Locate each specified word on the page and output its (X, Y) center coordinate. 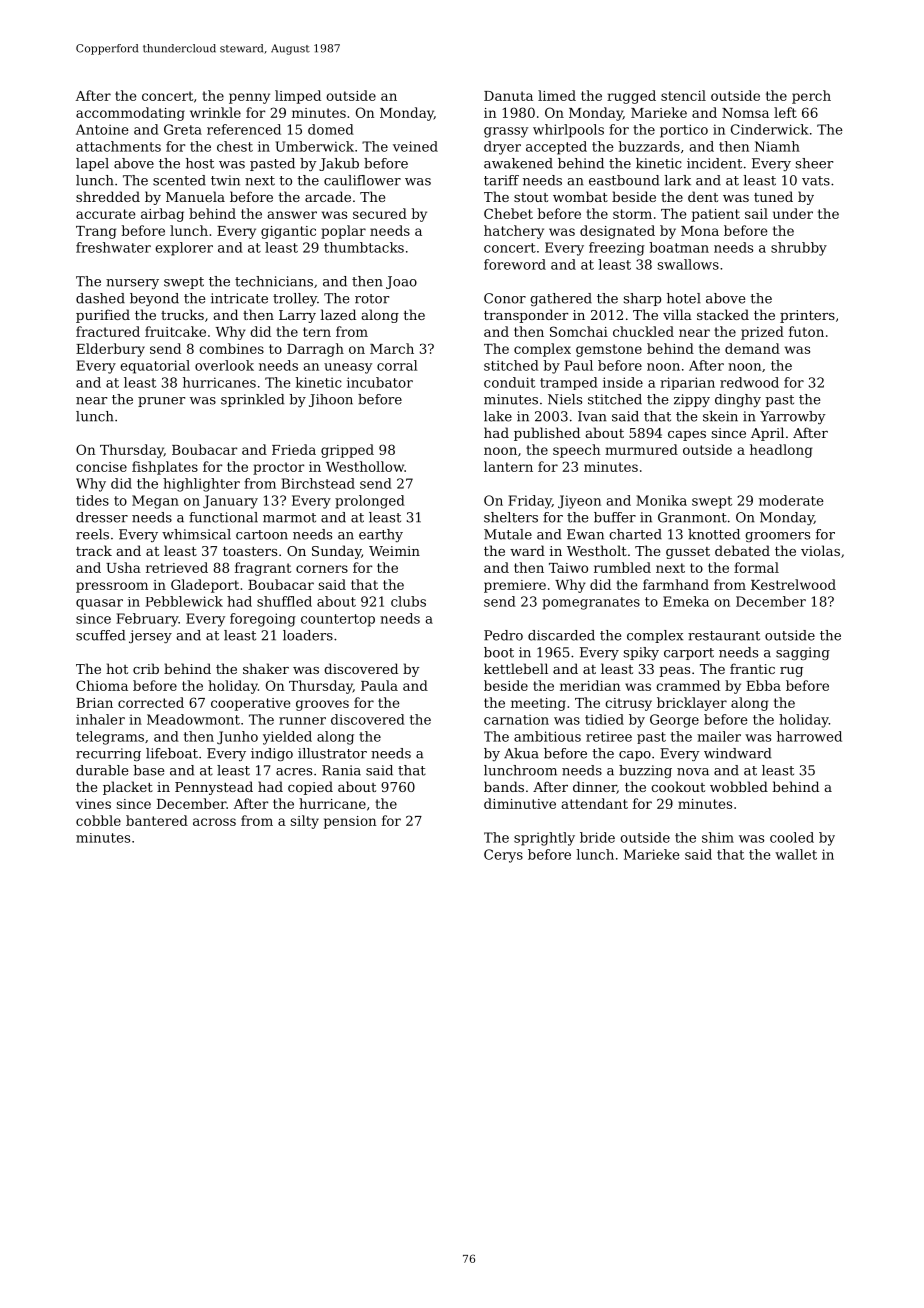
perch (811, 97)
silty (305, 822)
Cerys (503, 856)
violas (820, 550)
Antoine (102, 129)
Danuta (508, 96)
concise (101, 467)
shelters (511, 517)
